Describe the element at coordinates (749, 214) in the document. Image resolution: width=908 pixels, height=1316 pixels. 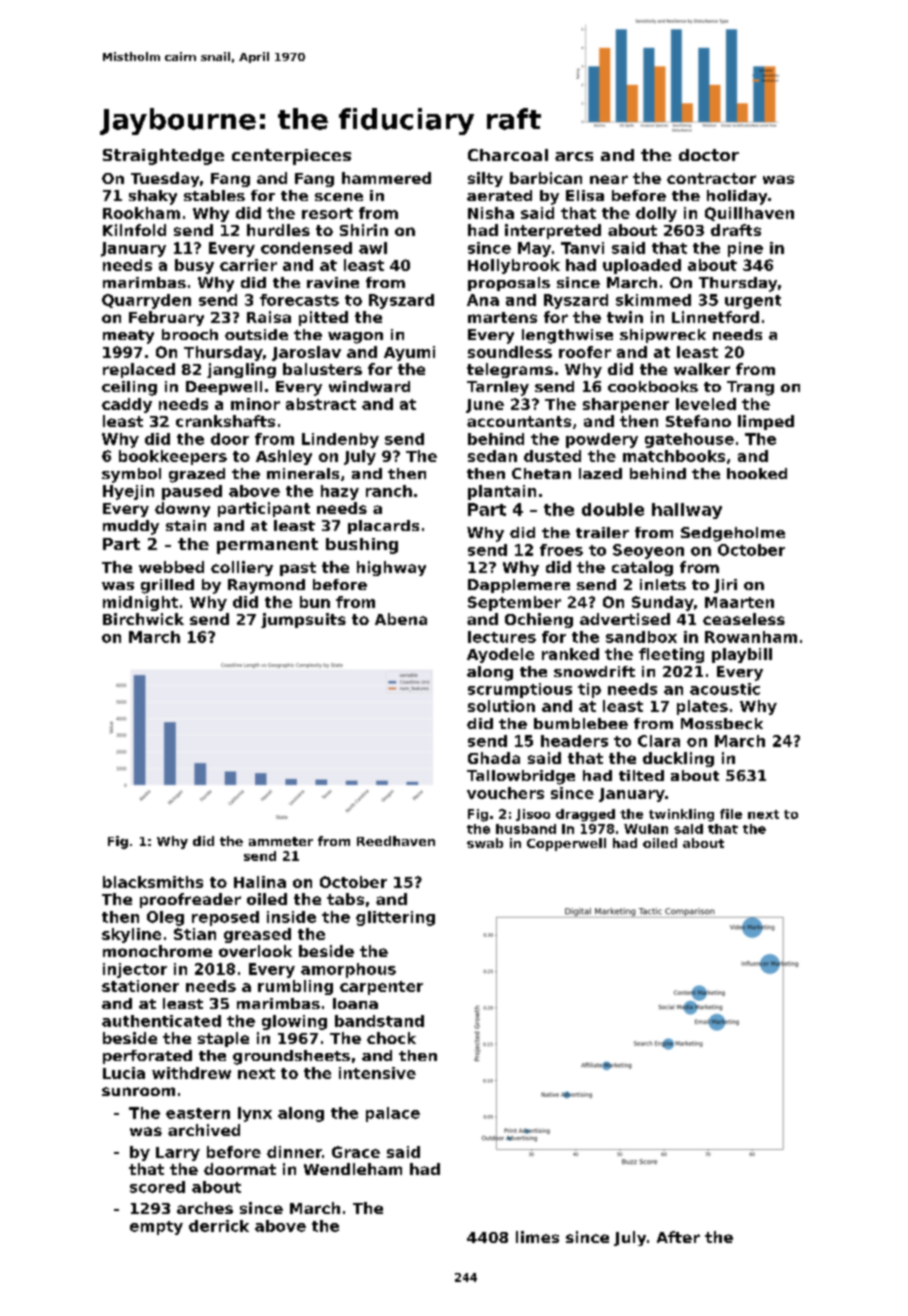
I see `Quillhaven` at that location.
